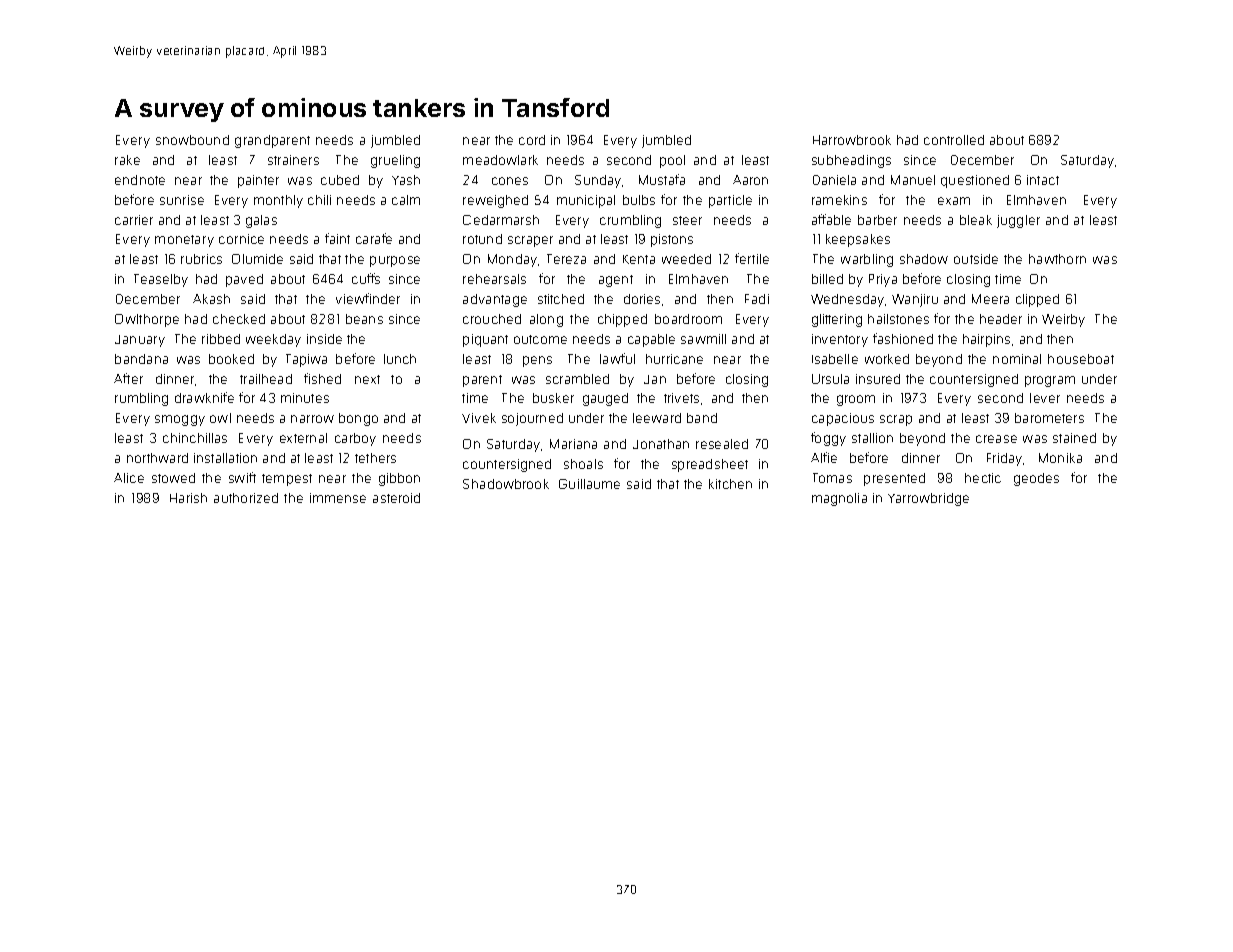 The height and width of the screenshot is (952, 1233). Describe the element at coordinates (1045, 398) in the screenshot. I see `lever` at that location.
